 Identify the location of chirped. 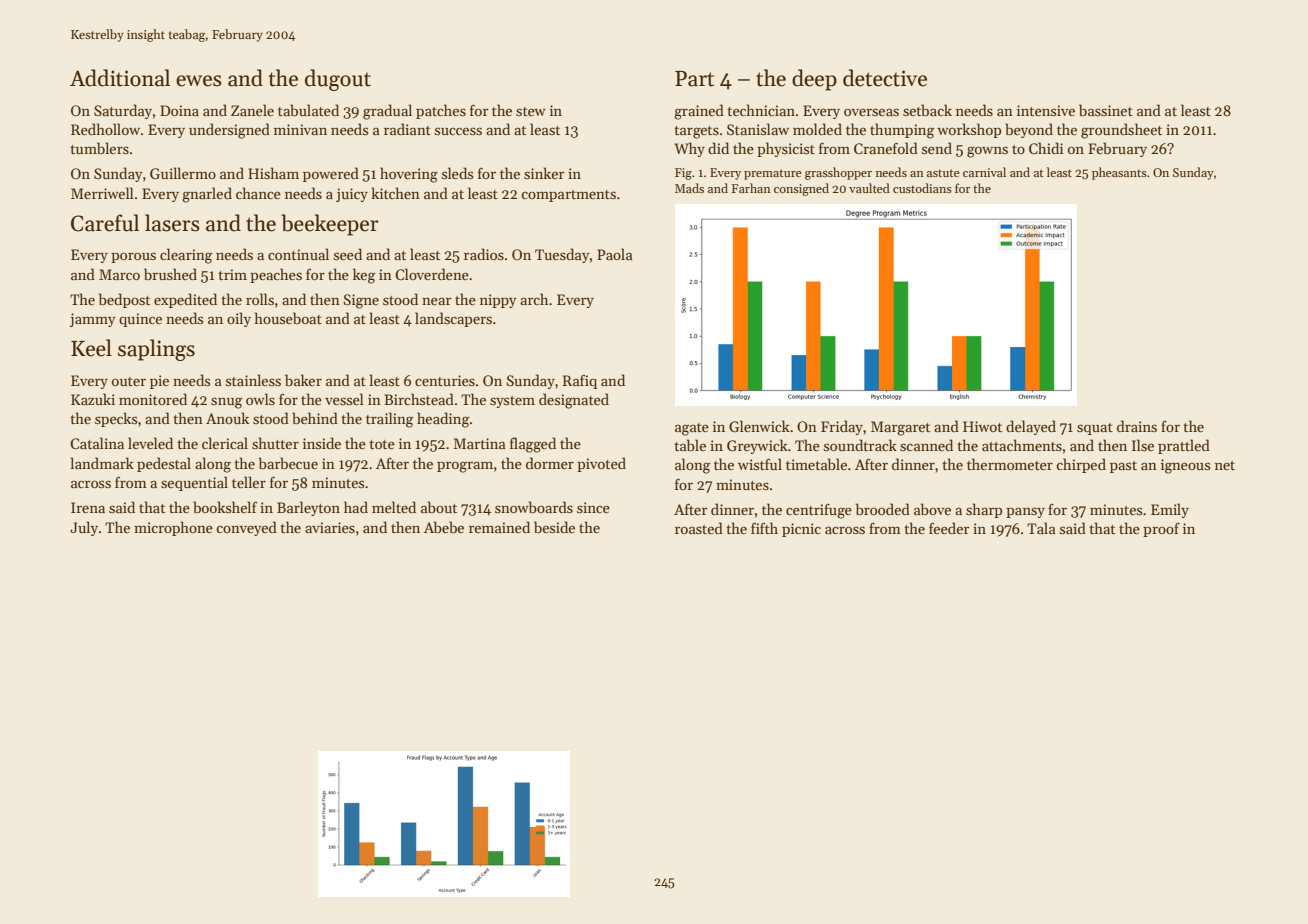
(1081, 465).
